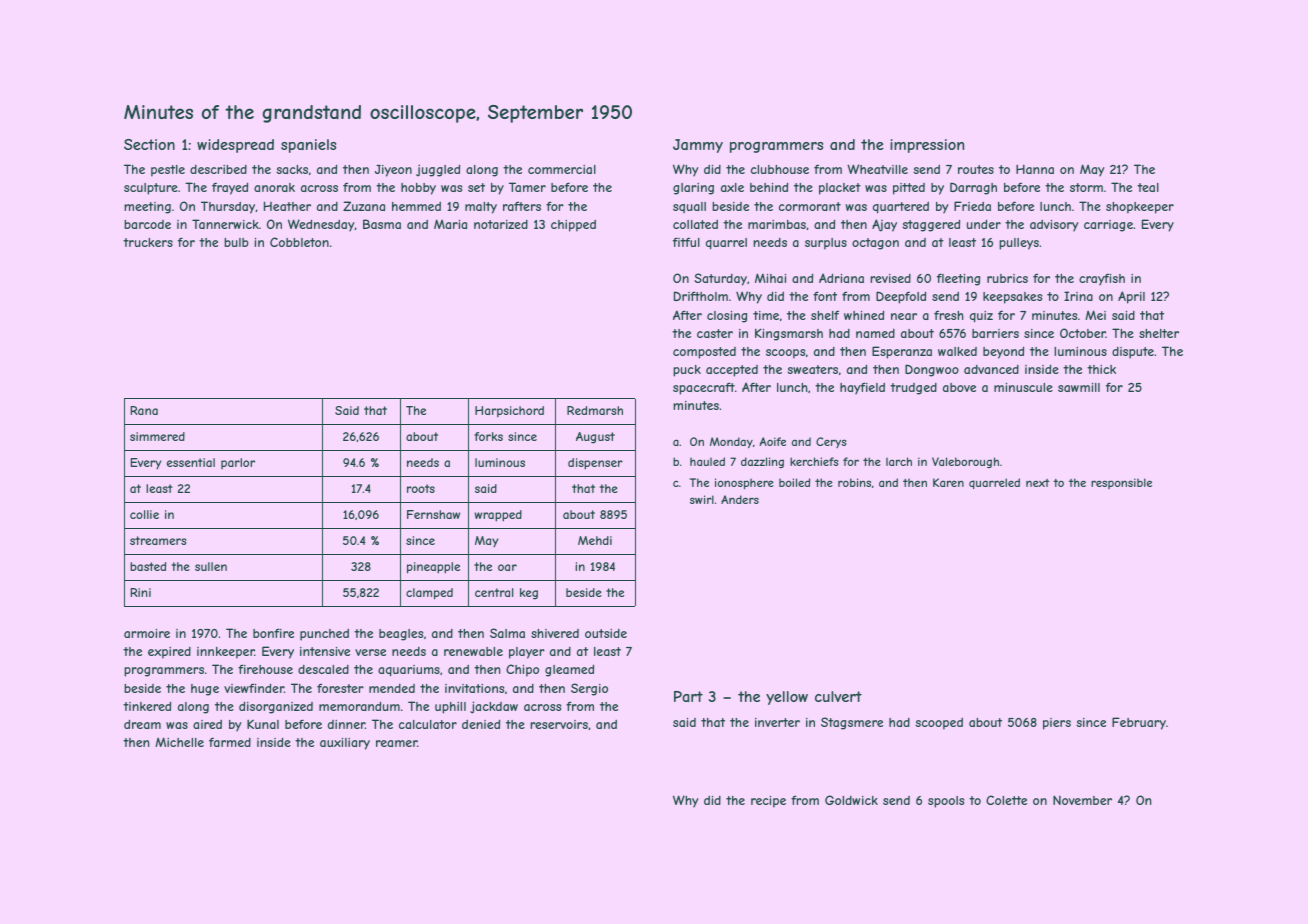  Describe the element at coordinates (702, 499) in the screenshot. I see `swirl` at that location.
